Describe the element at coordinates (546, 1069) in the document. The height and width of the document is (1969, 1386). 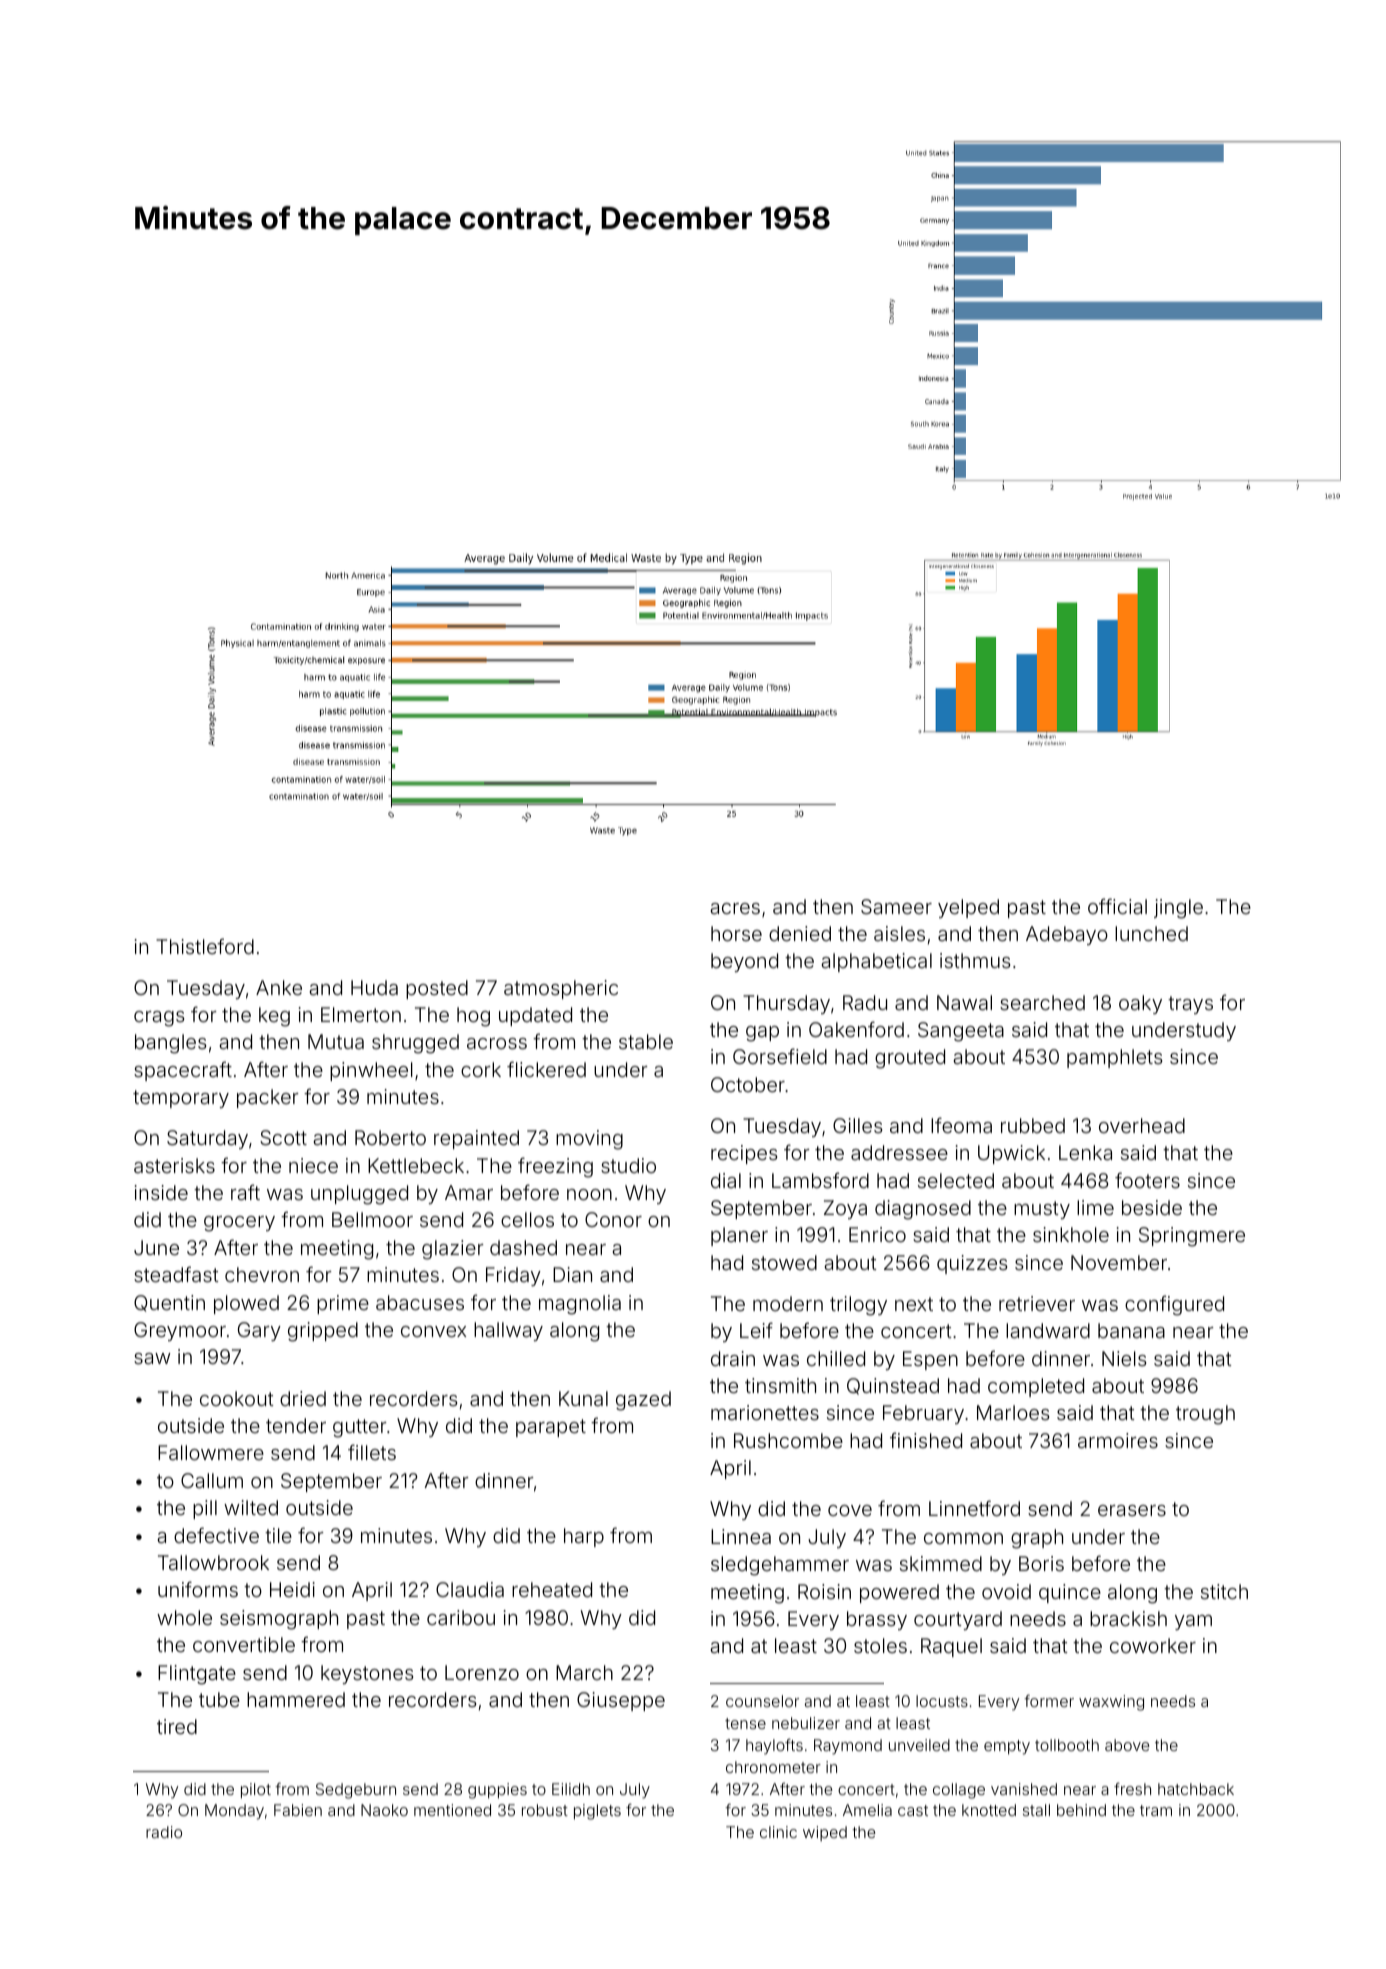
I see `flickered` at that location.
